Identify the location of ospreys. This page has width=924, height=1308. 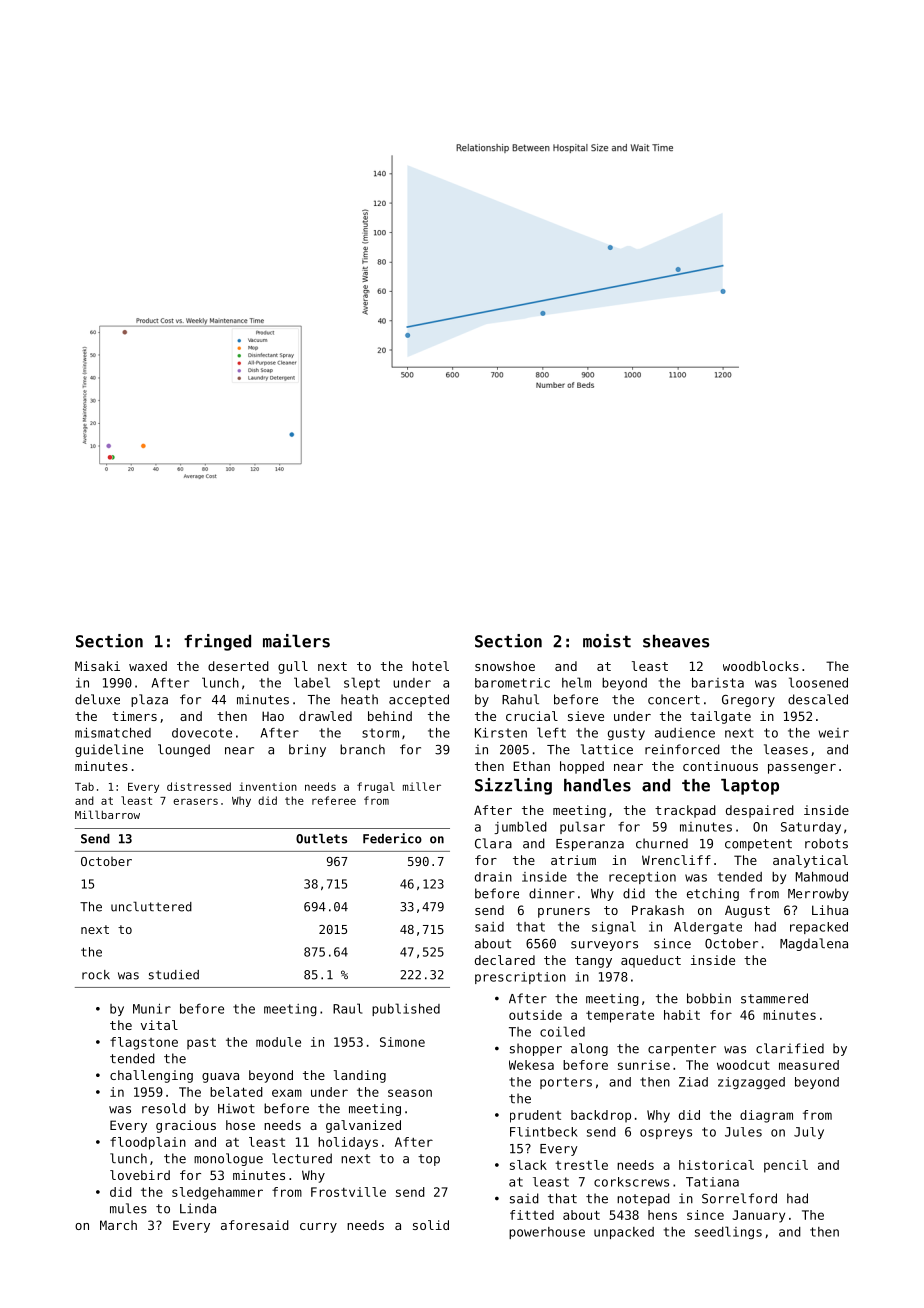
(666, 1134).
